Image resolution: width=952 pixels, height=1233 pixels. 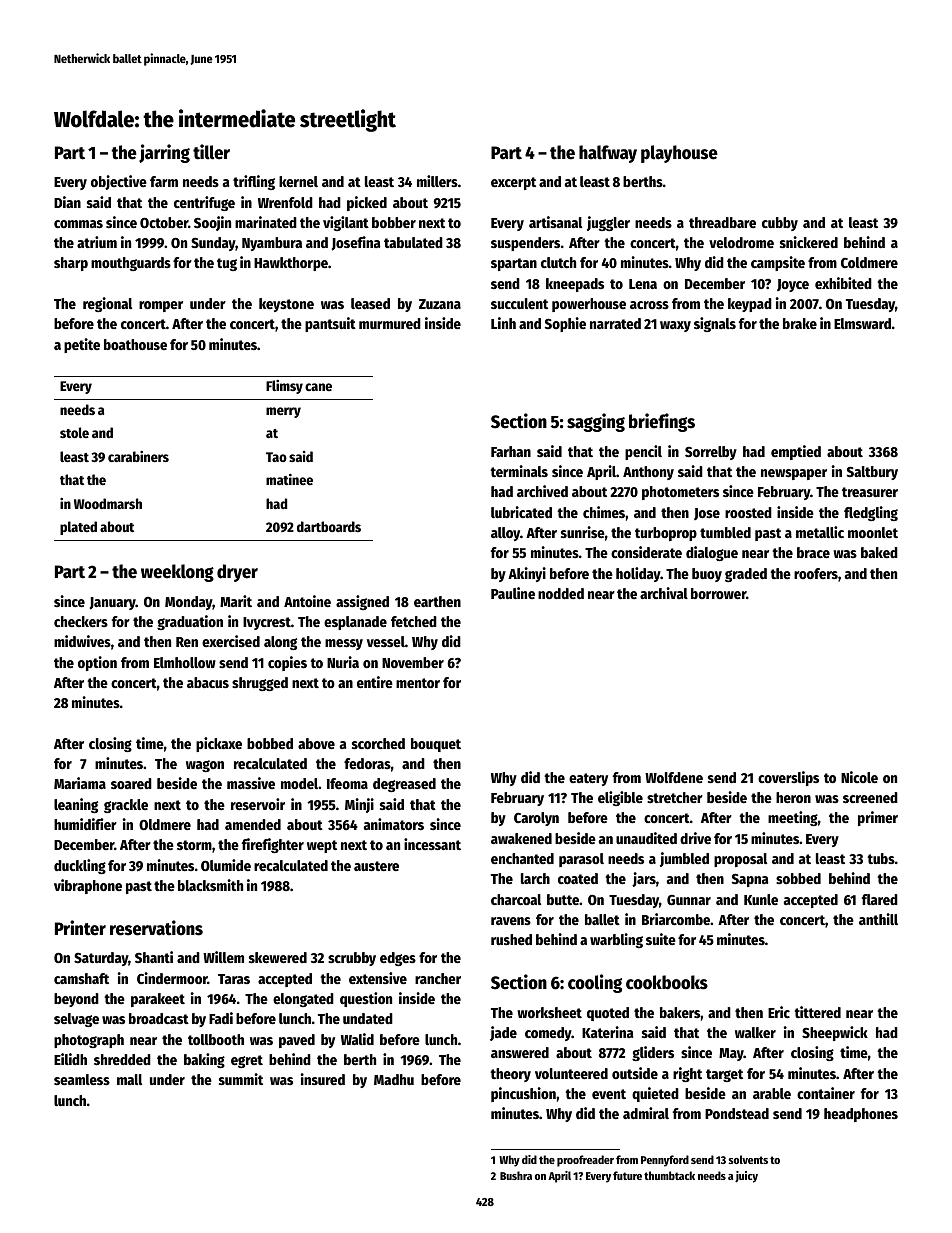 What do you see at coordinates (746, 1177) in the screenshot?
I see `juicy` at bounding box center [746, 1177].
